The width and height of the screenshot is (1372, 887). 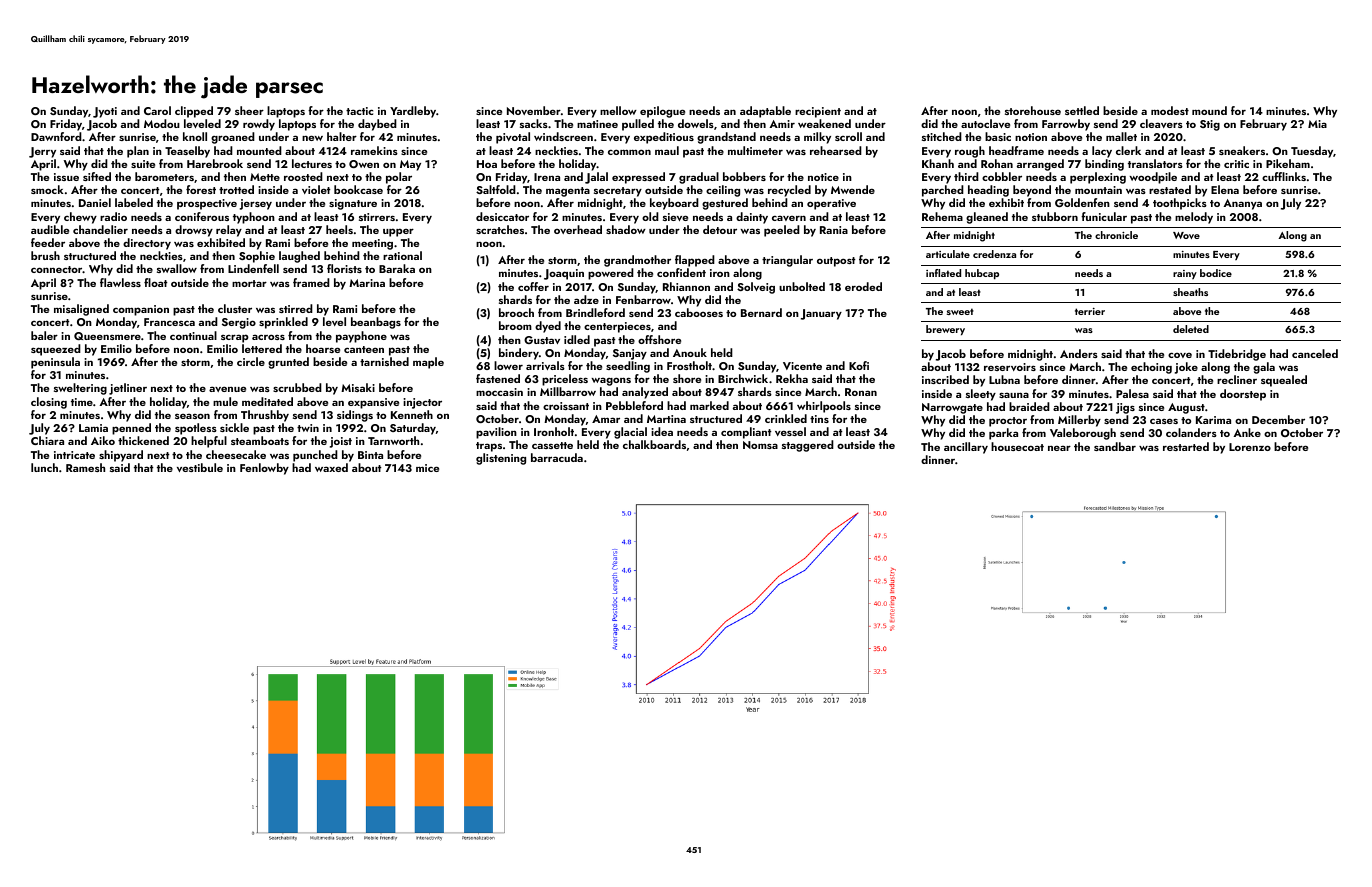 What do you see at coordinates (1225, 189) in the screenshot?
I see `Elena` at bounding box center [1225, 189].
